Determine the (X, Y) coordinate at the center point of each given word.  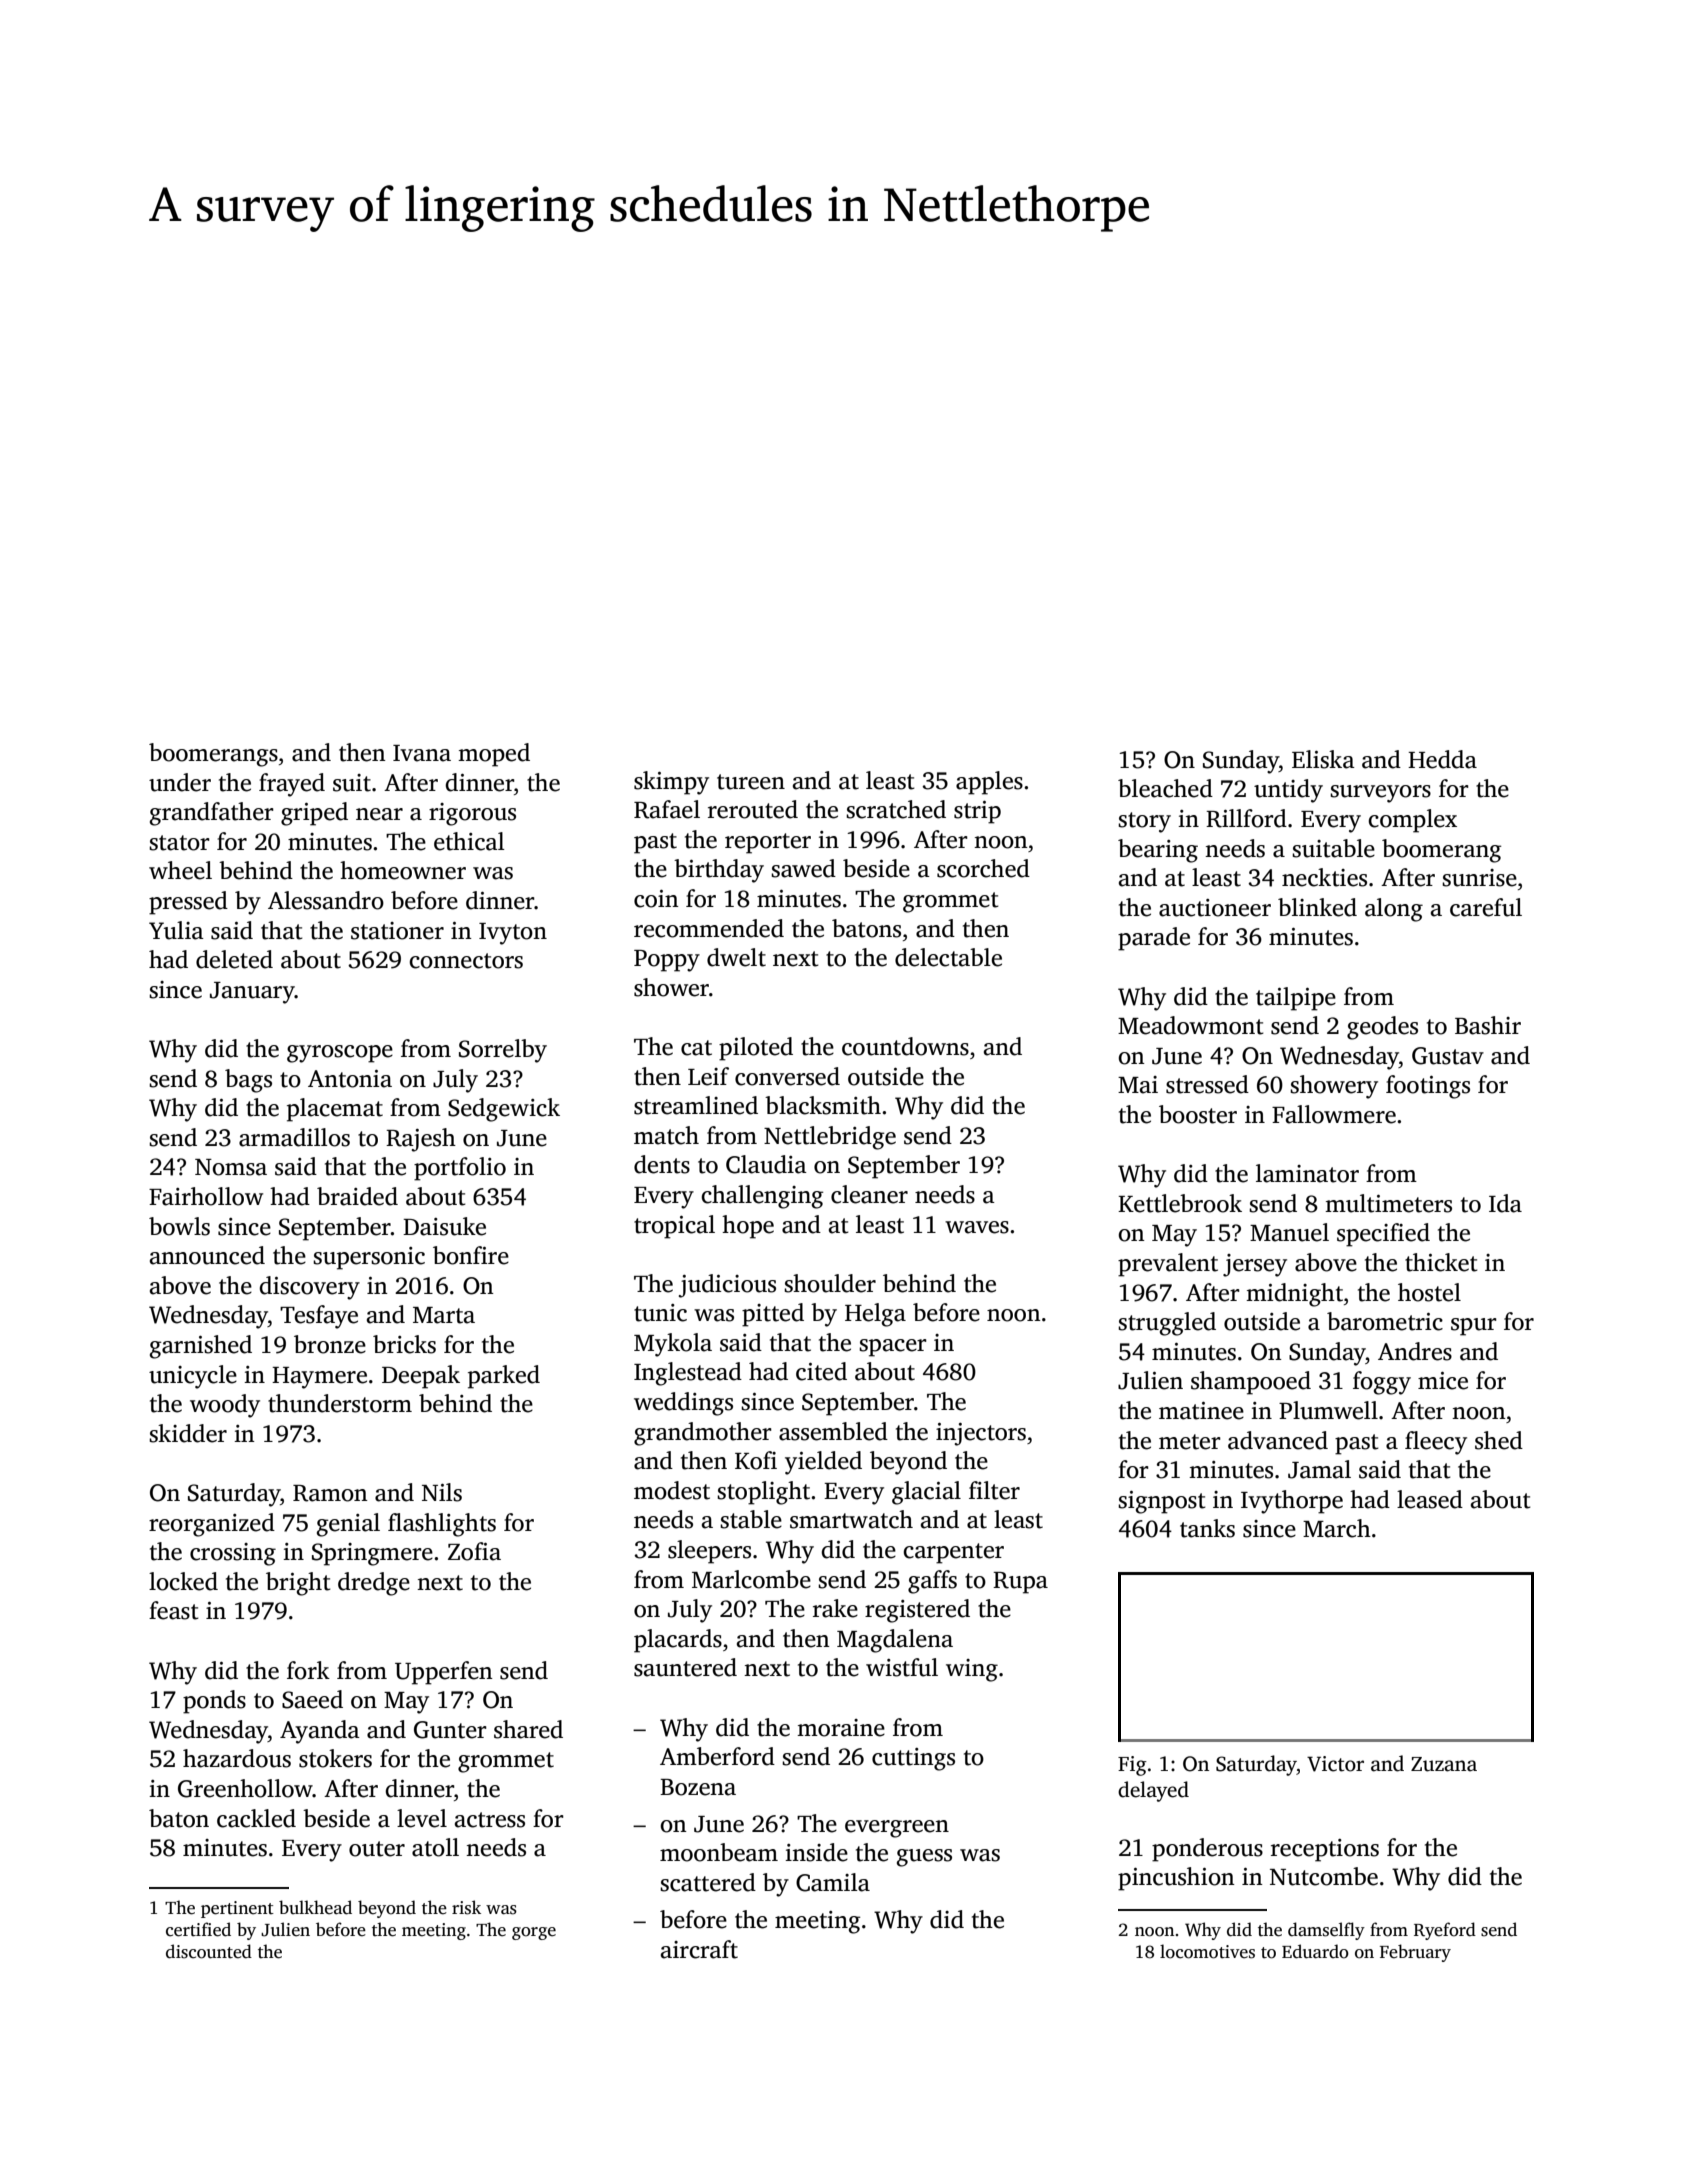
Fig (1132, 1766)
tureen (751, 782)
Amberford (717, 1756)
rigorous (472, 814)
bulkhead (315, 1907)
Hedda (1442, 759)
